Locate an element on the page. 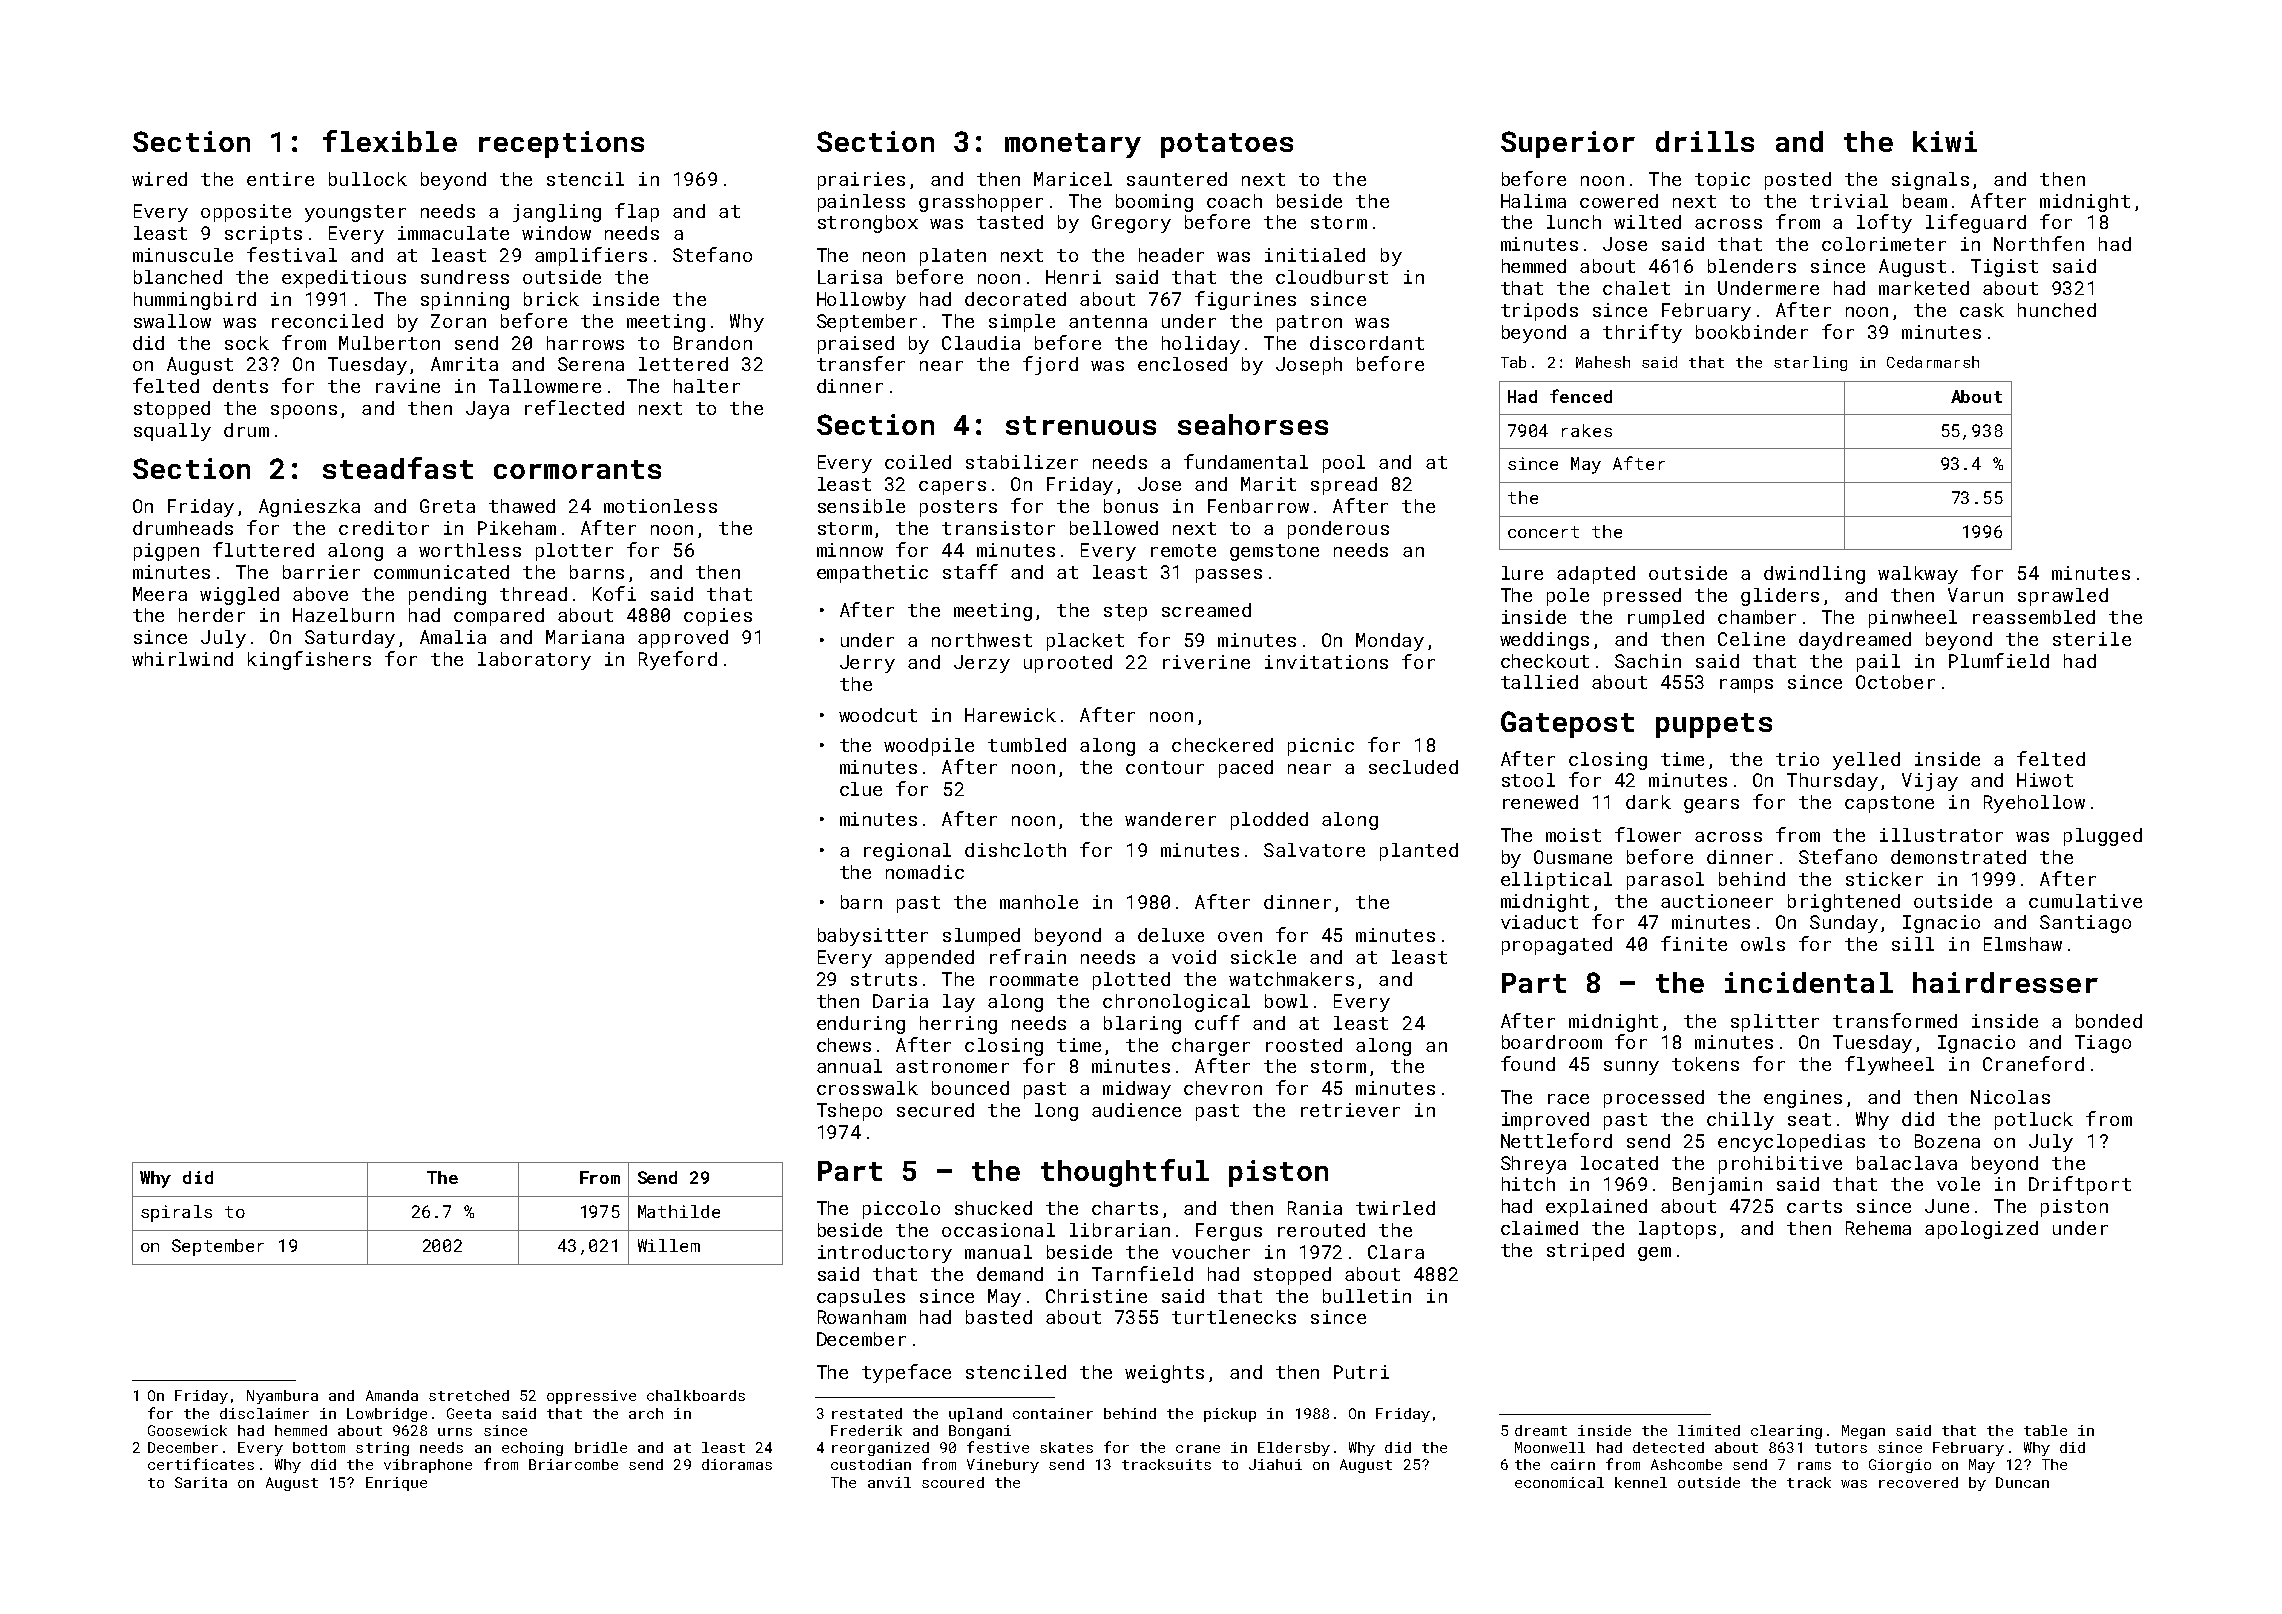  amplifiers is located at coordinates (591, 256).
